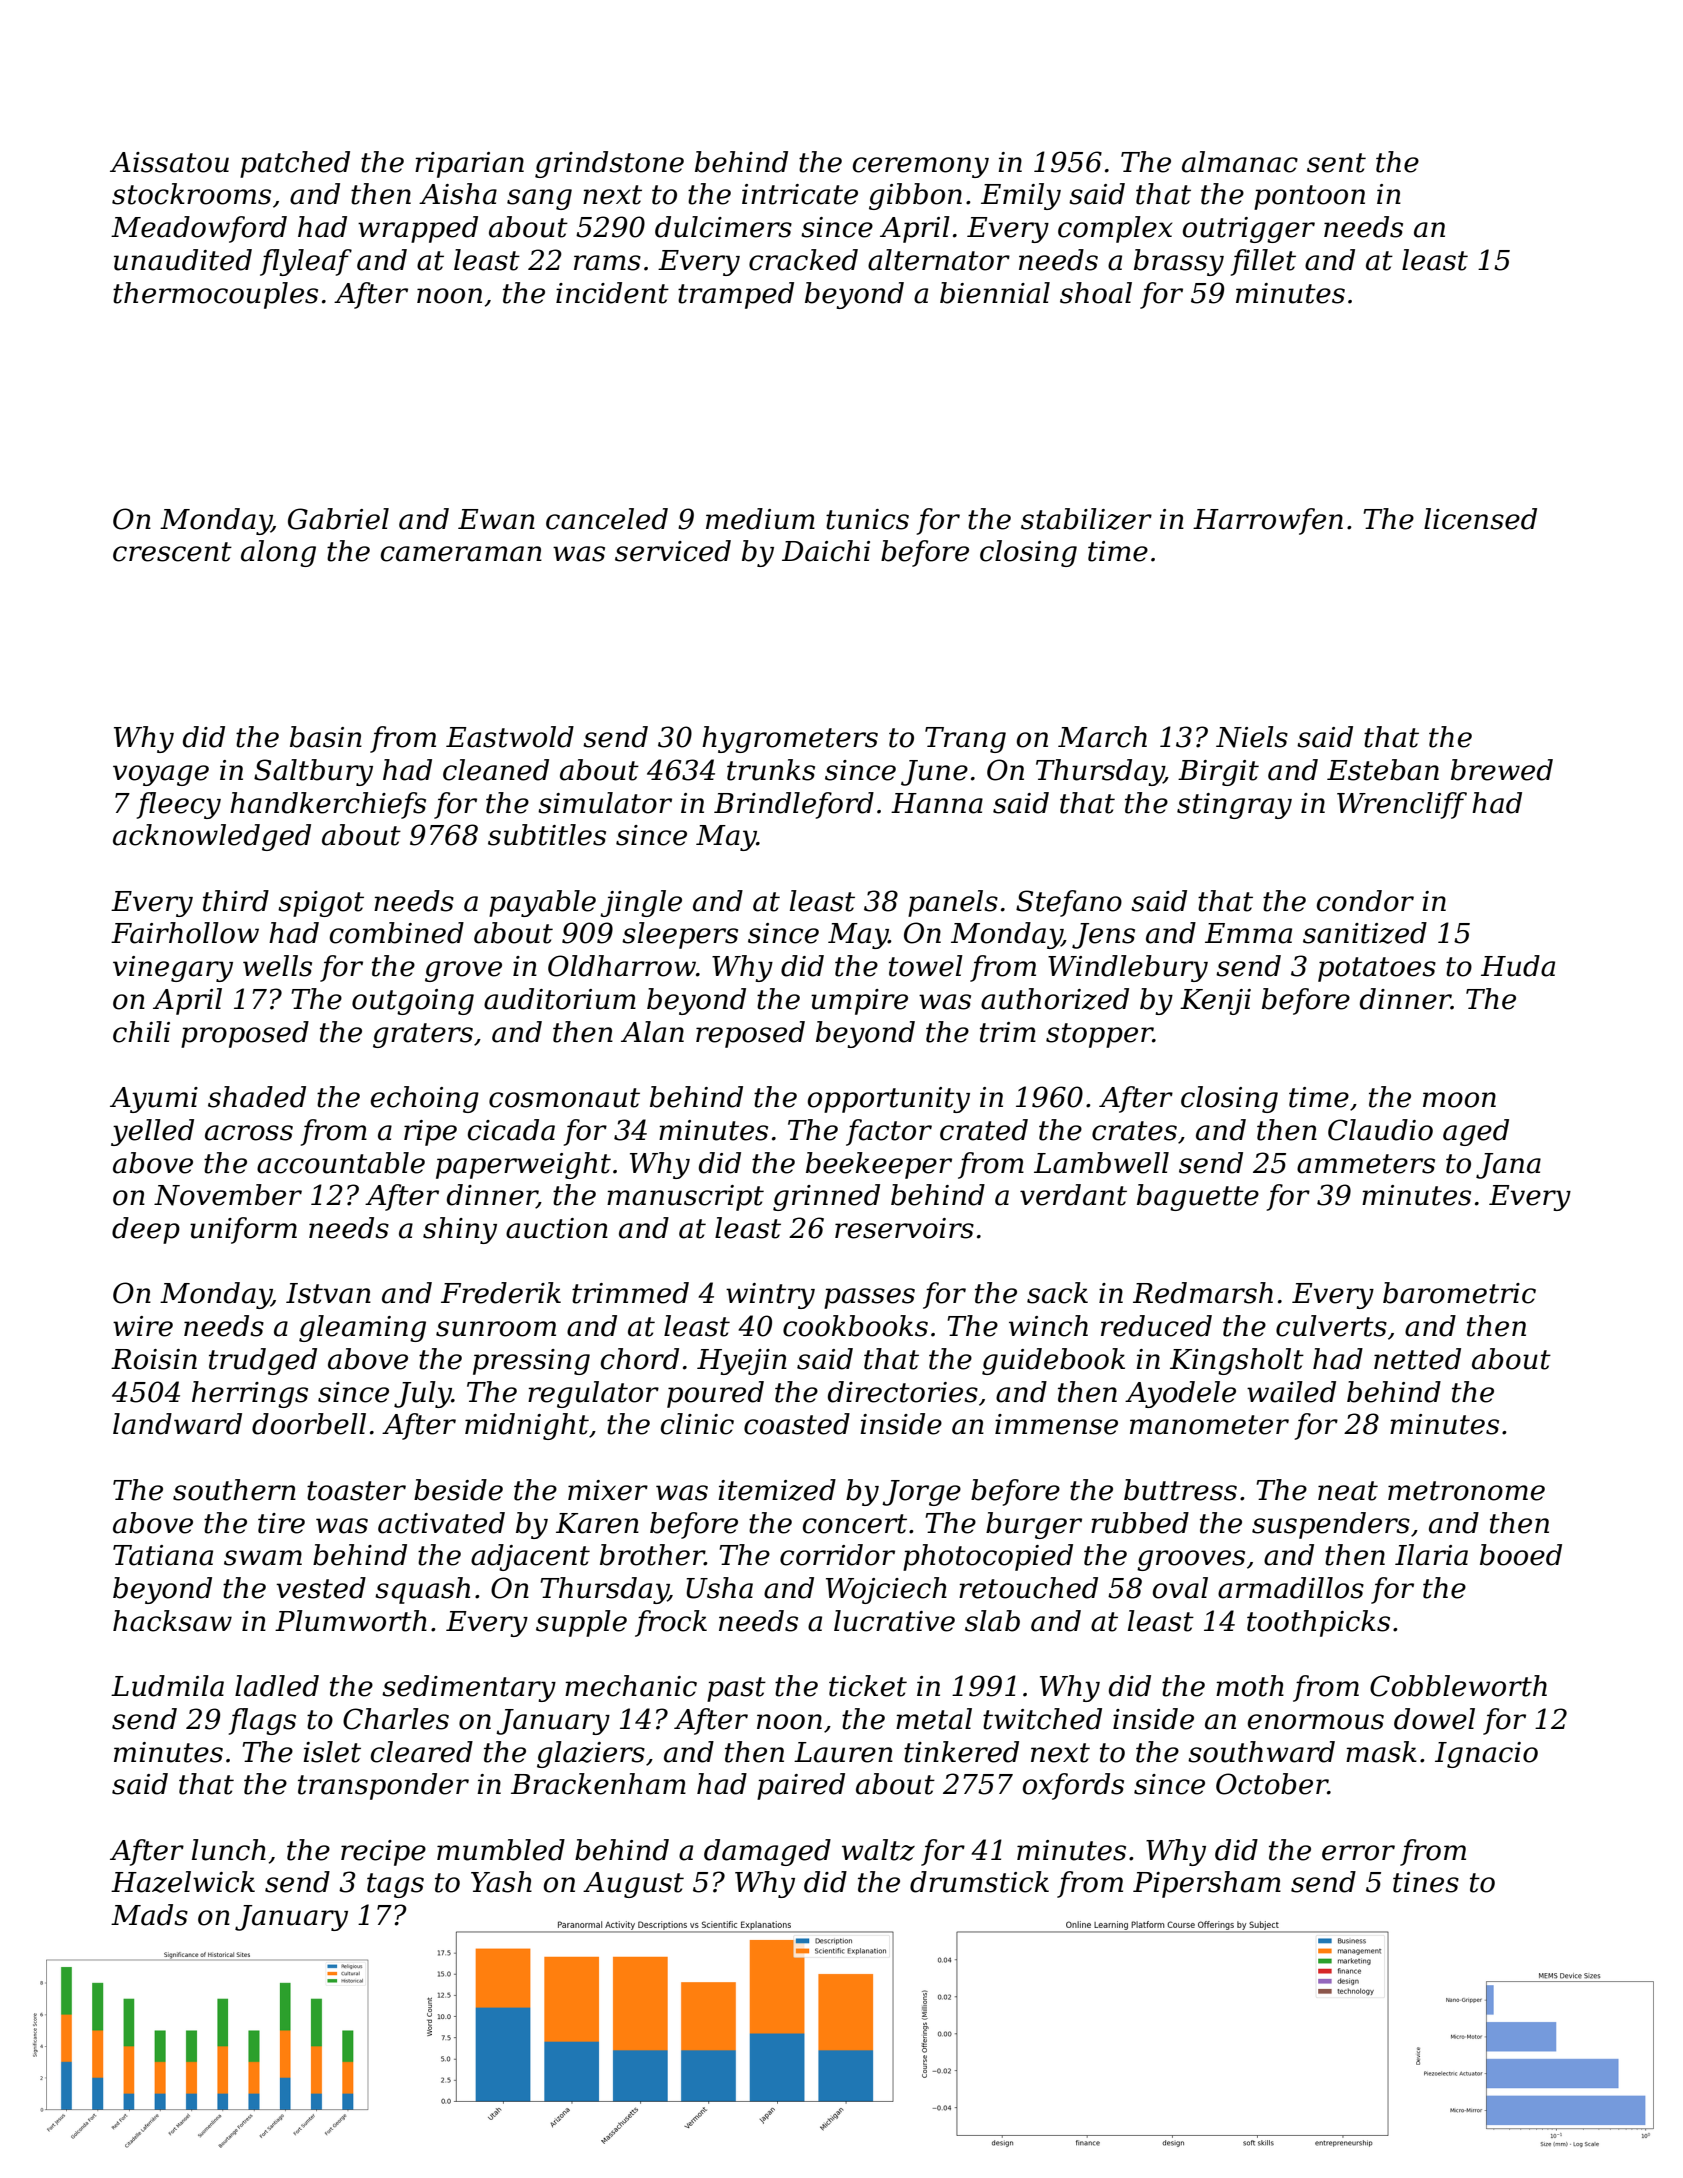  Describe the element at coordinates (1086, 519) in the screenshot. I see `stabilizer` at that location.
